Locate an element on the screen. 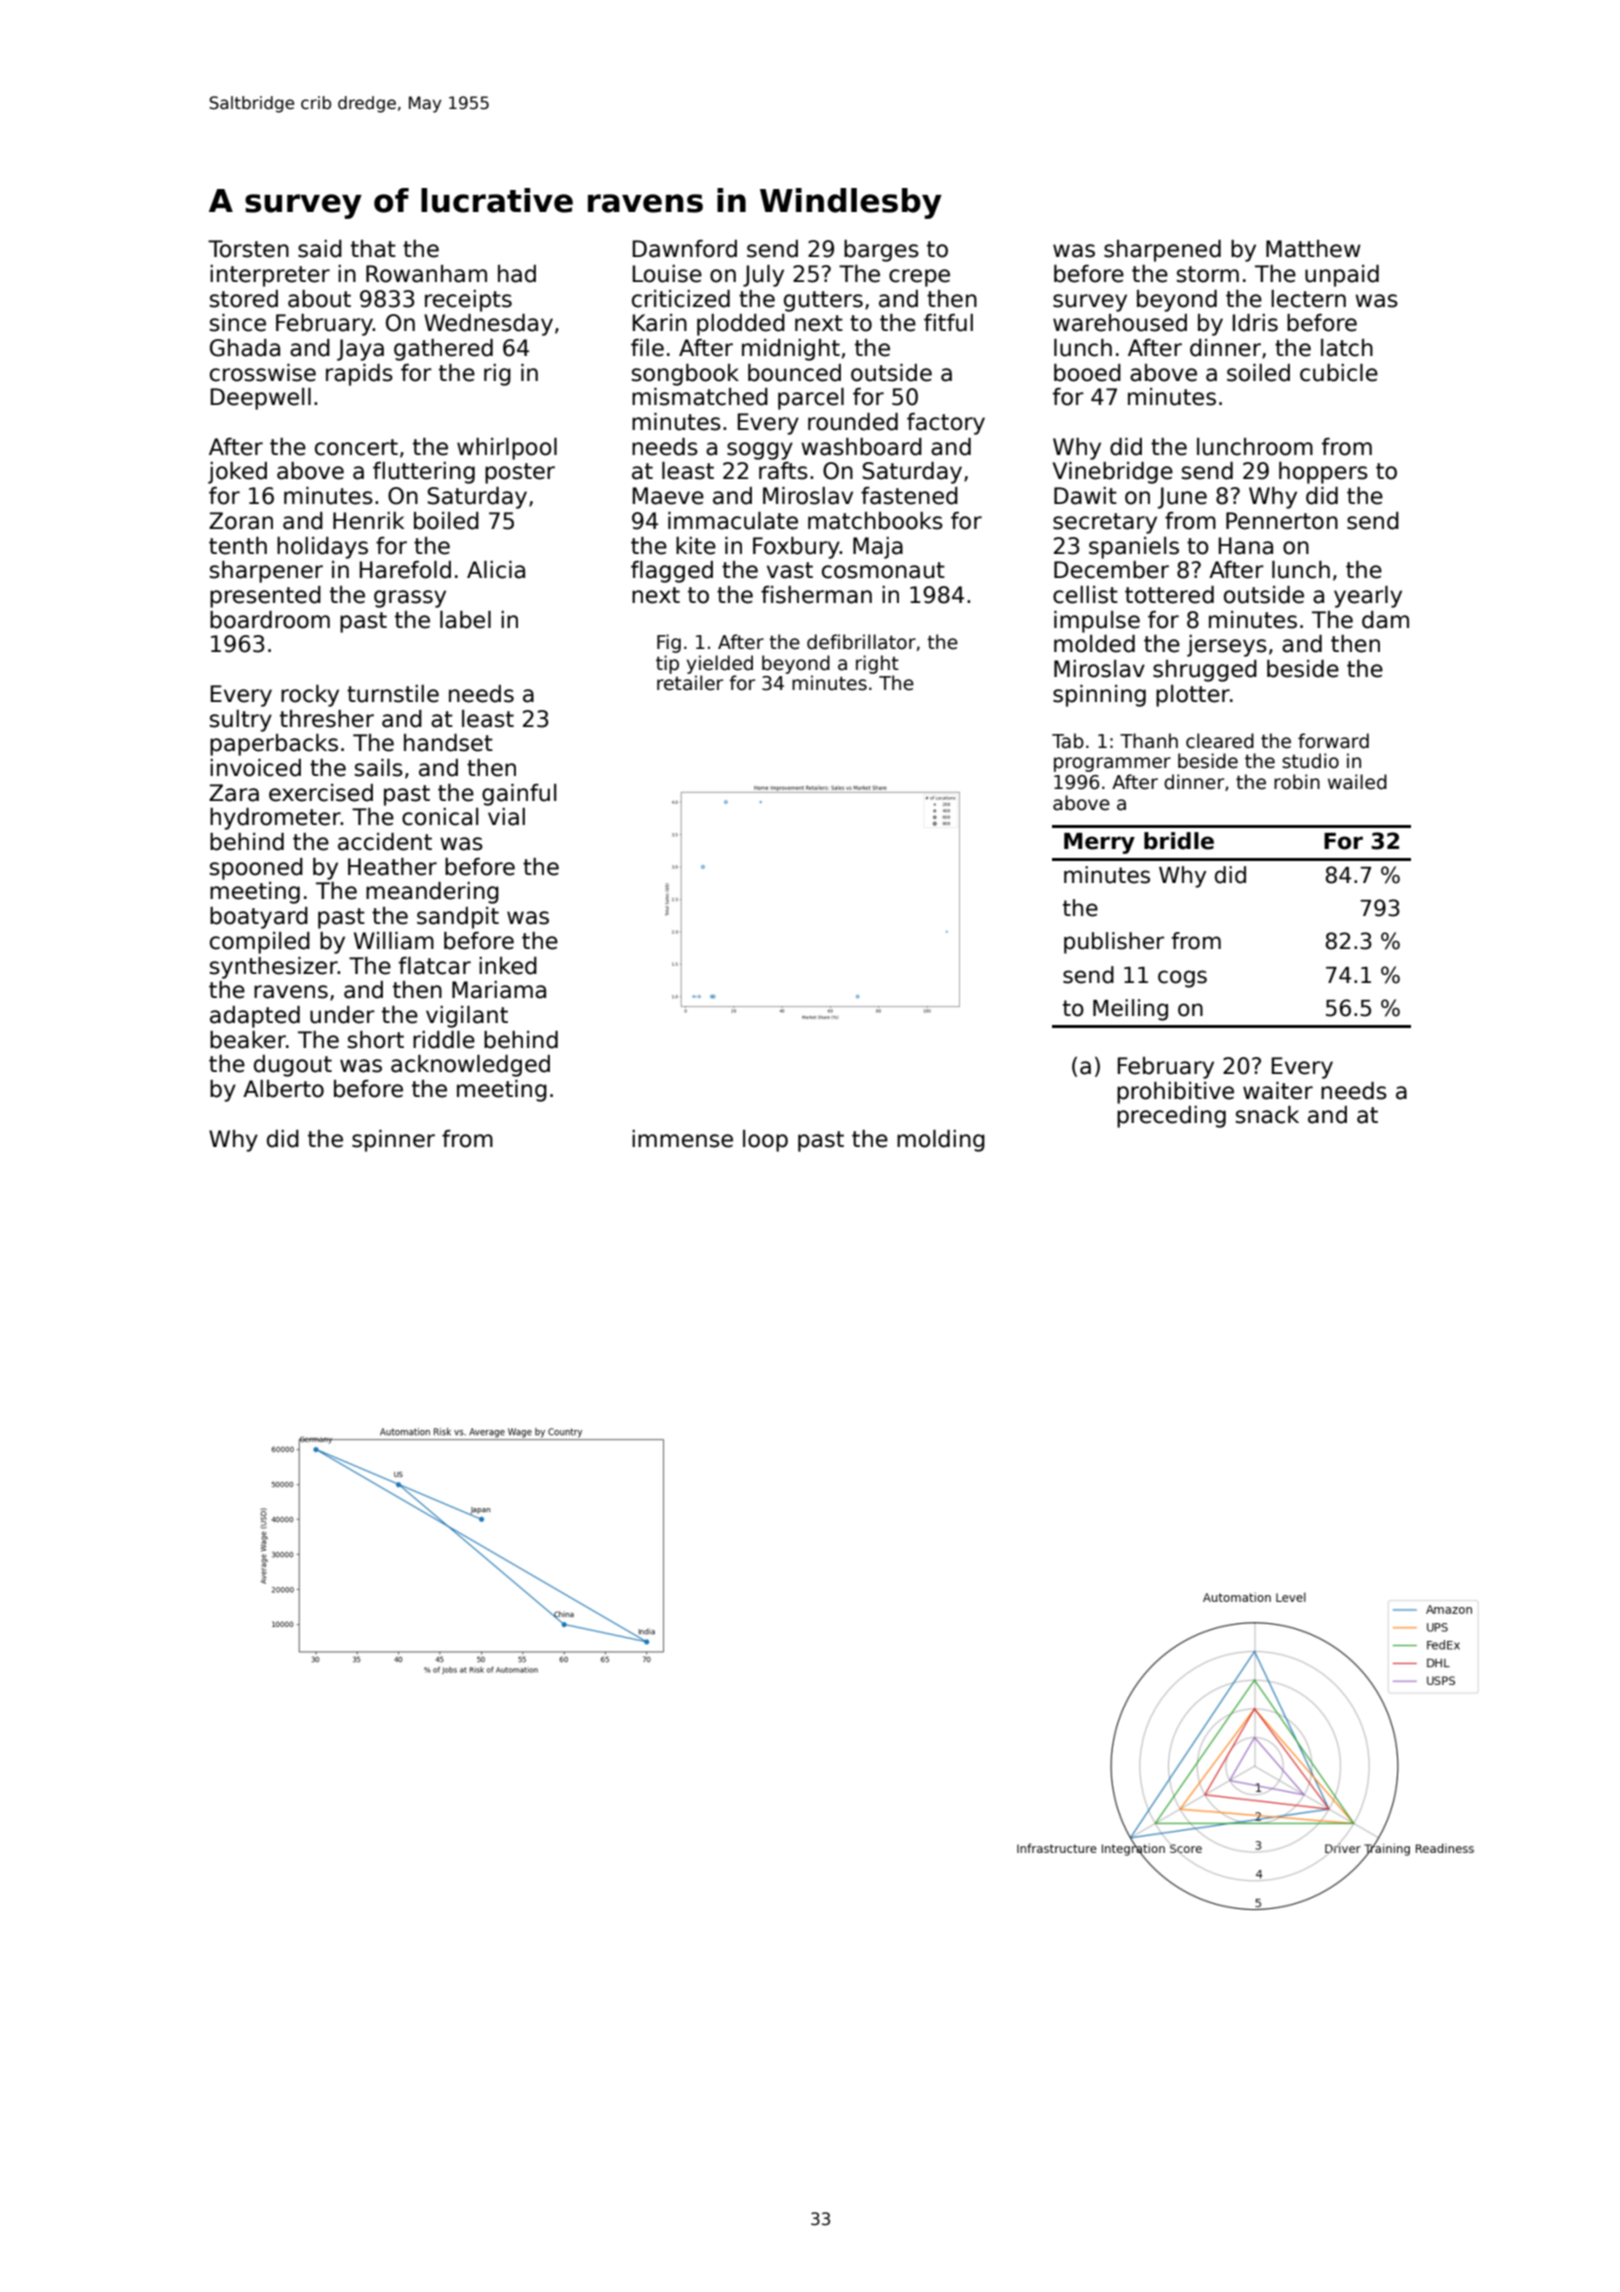 Image resolution: width=1620 pixels, height=2292 pixels. Dawnford is located at coordinates (685, 249).
